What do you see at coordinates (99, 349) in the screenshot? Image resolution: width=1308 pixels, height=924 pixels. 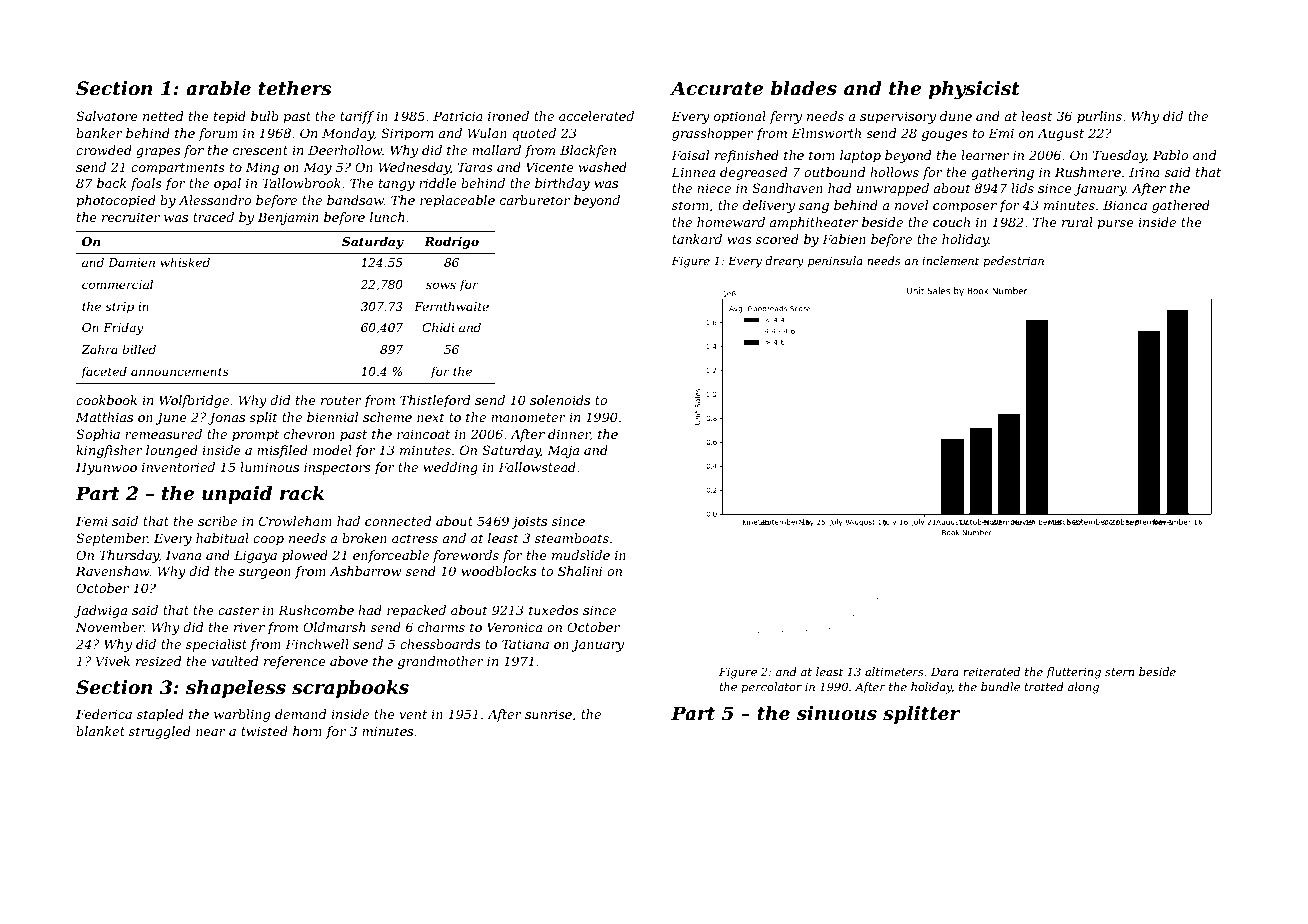 I see `Zahra` at bounding box center [99, 349].
